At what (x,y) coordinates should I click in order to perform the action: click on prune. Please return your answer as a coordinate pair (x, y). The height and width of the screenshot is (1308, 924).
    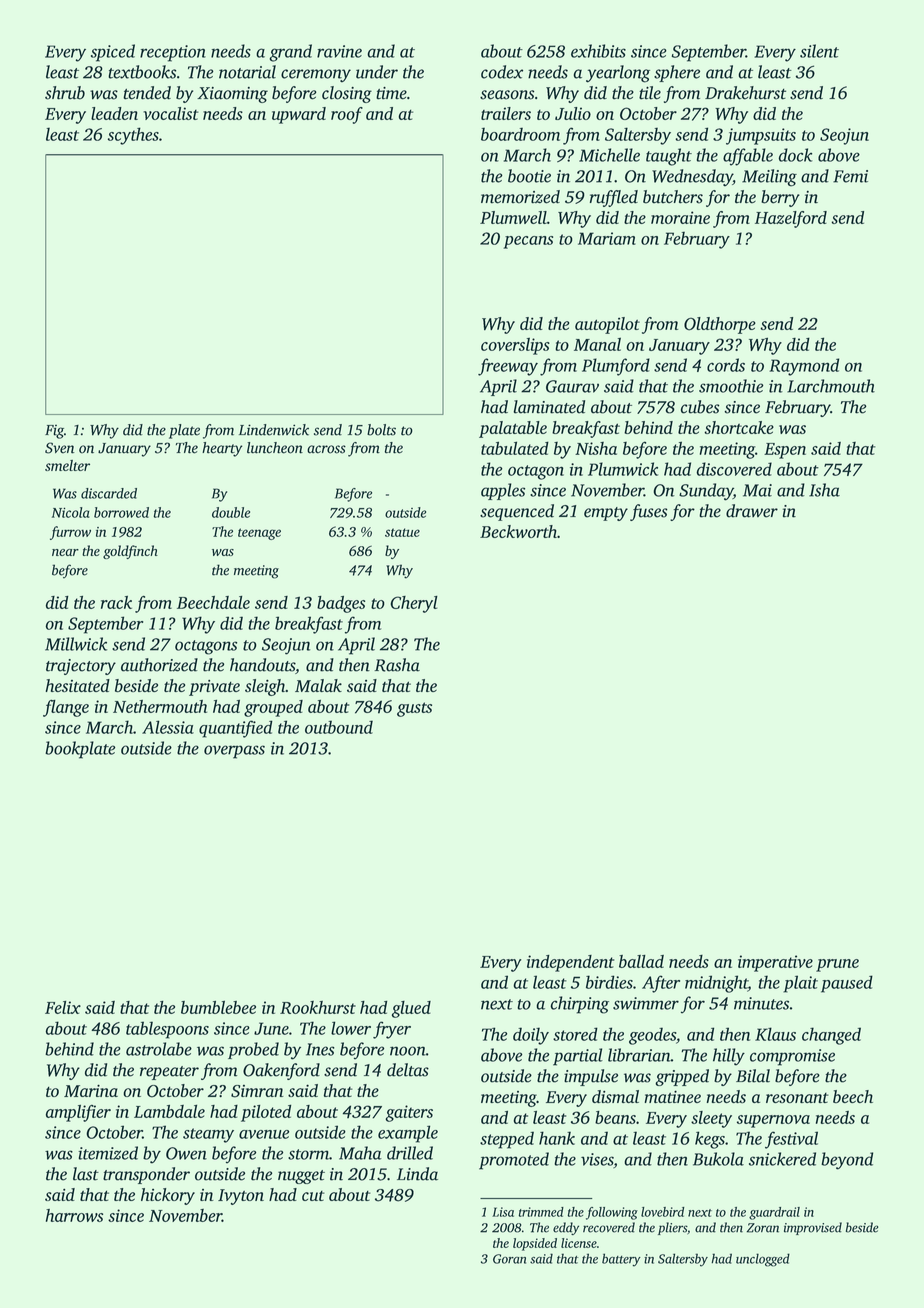
    Looking at the image, I should click on (837, 965).
